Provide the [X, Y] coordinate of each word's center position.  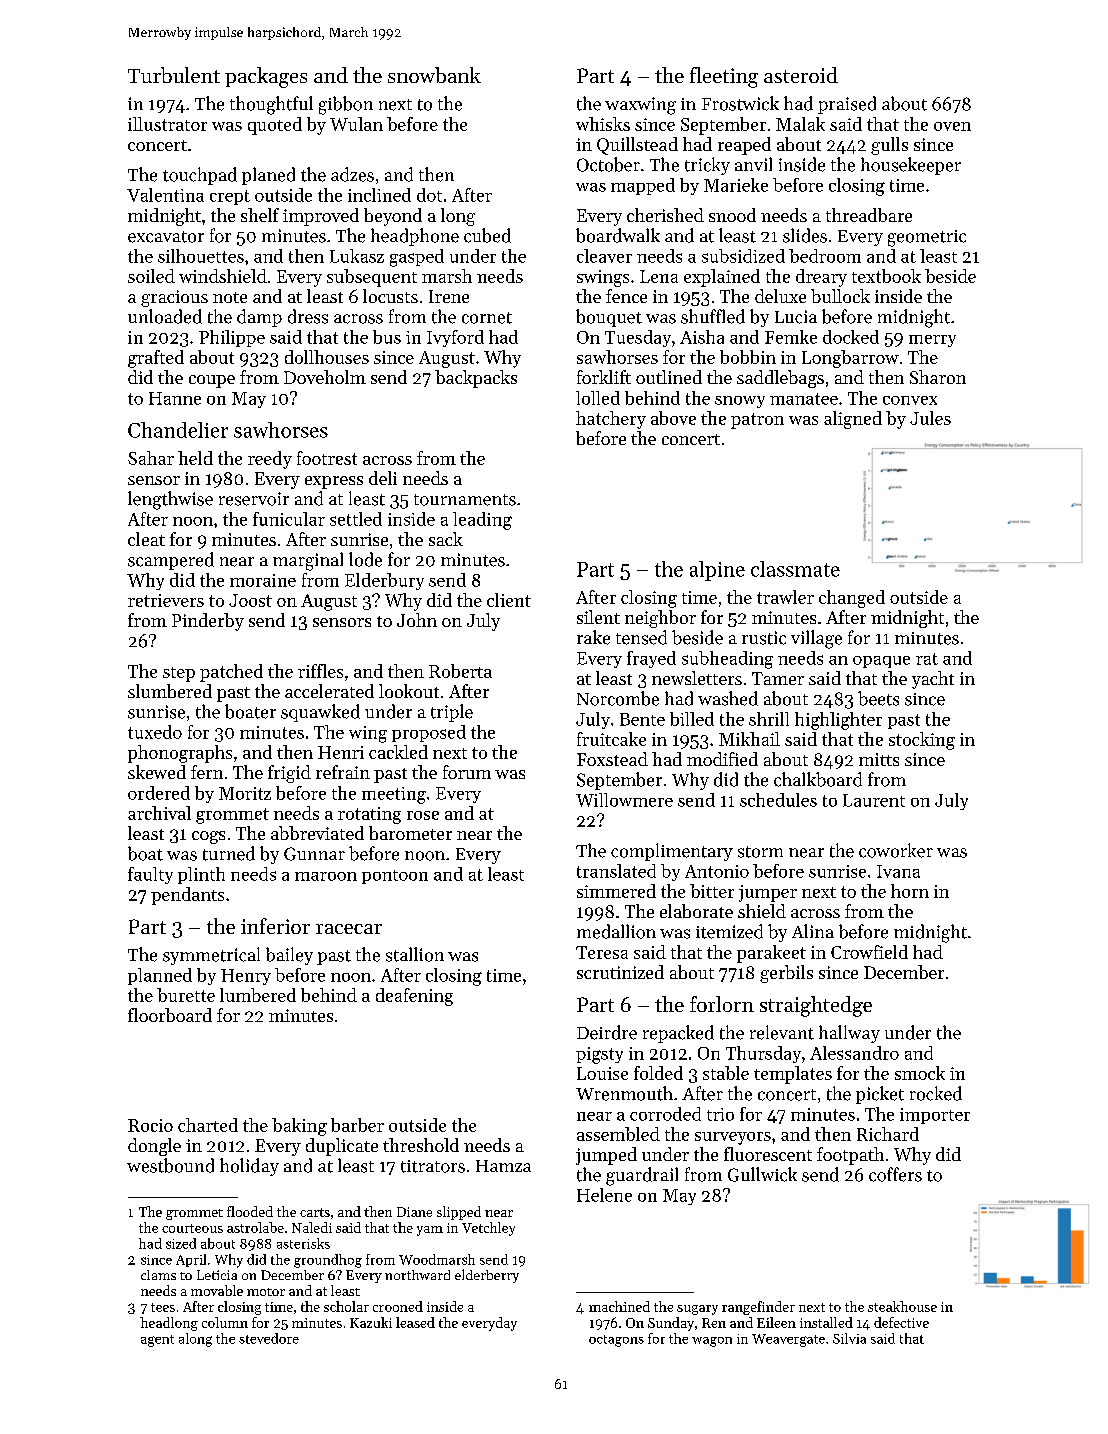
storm [760, 852]
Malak [800, 124]
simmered [616, 891]
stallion [415, 954]
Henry [246, 977]
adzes [352, 174]
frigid [289, 774]
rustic [764, 638]
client [509, 600]
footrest [327, 458]
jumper [768, 893]
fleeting [724, 77]
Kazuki [371, 1322]
